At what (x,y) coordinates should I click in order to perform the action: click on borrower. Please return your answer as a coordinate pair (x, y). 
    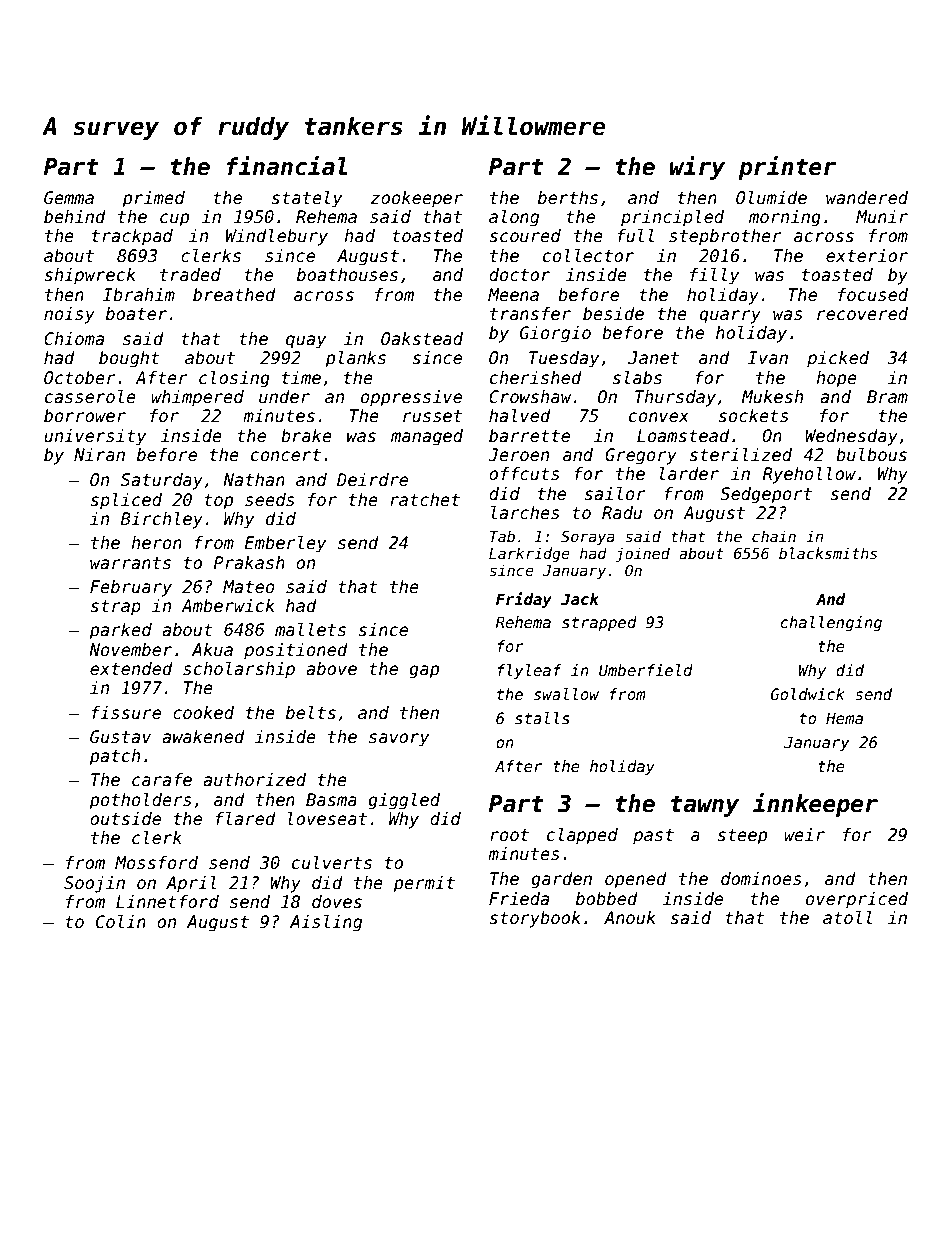
    Looking at the image, I should click on (85, 416).
